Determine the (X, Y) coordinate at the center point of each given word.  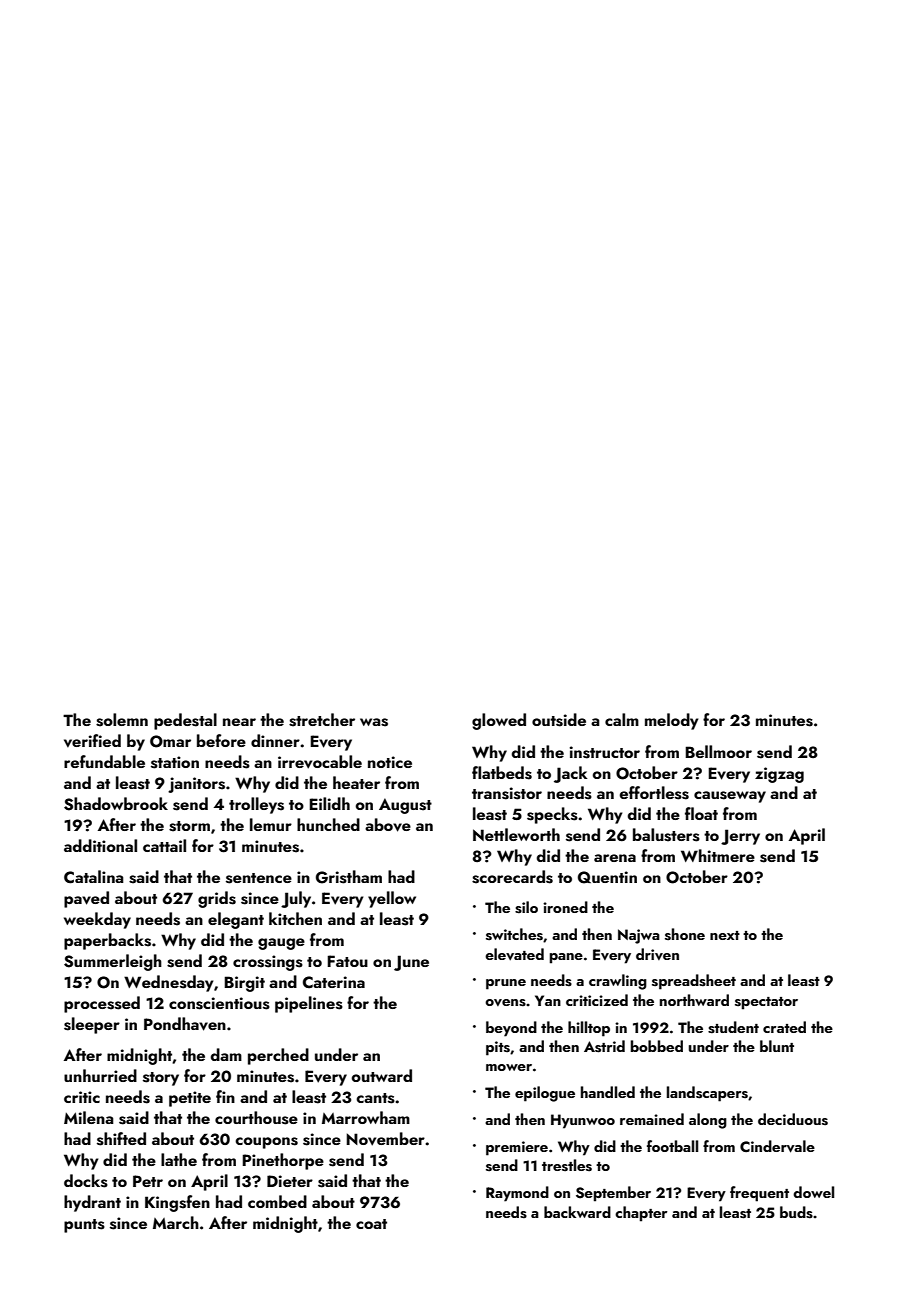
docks (86, 1181)
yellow (392, 899)
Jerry (740, 837)
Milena (88, 1117)
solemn (122, 720)
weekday (97, 920)
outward (382, 1075)
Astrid (604, 1046)
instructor (605, 752)
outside (559, 720)
